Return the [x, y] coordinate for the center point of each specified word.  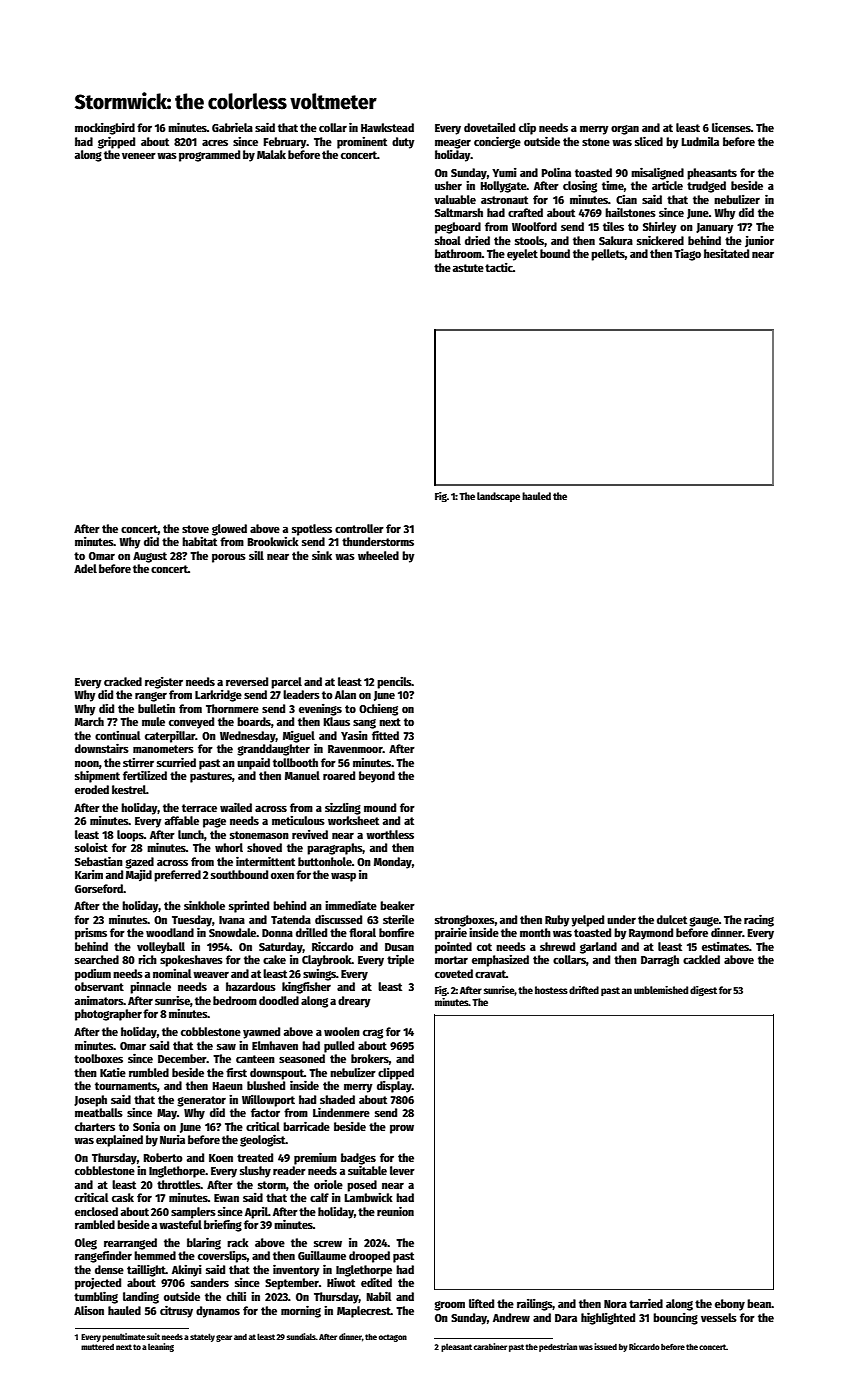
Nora [615, 1304]
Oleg [86, 1244]
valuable [455, 199]
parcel [286, 683]
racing [759, 920]
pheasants [712, 174]
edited [376, 1282]
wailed [236, 807]
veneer [139, 156]
